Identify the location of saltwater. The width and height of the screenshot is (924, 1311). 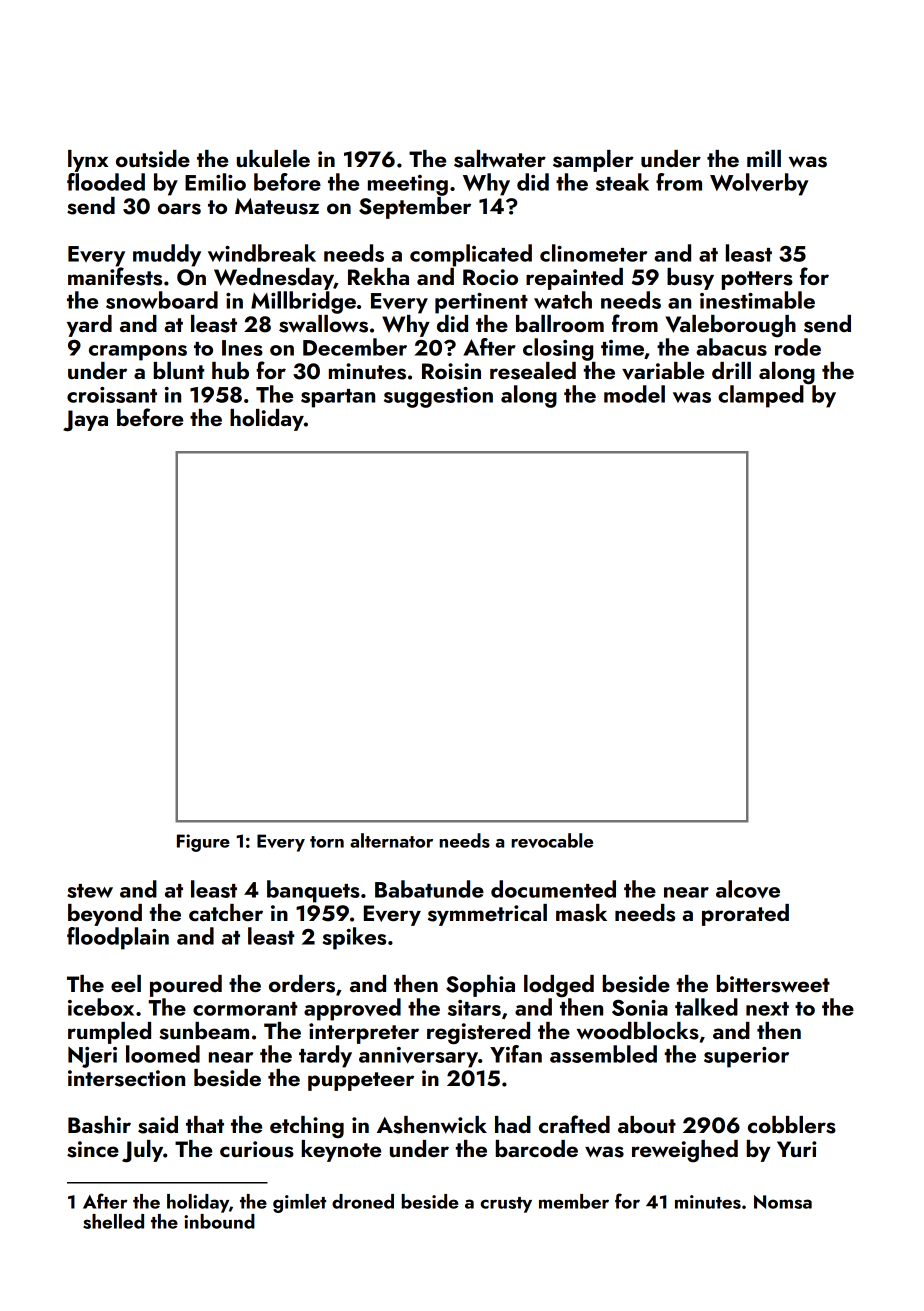
(500, 159).
